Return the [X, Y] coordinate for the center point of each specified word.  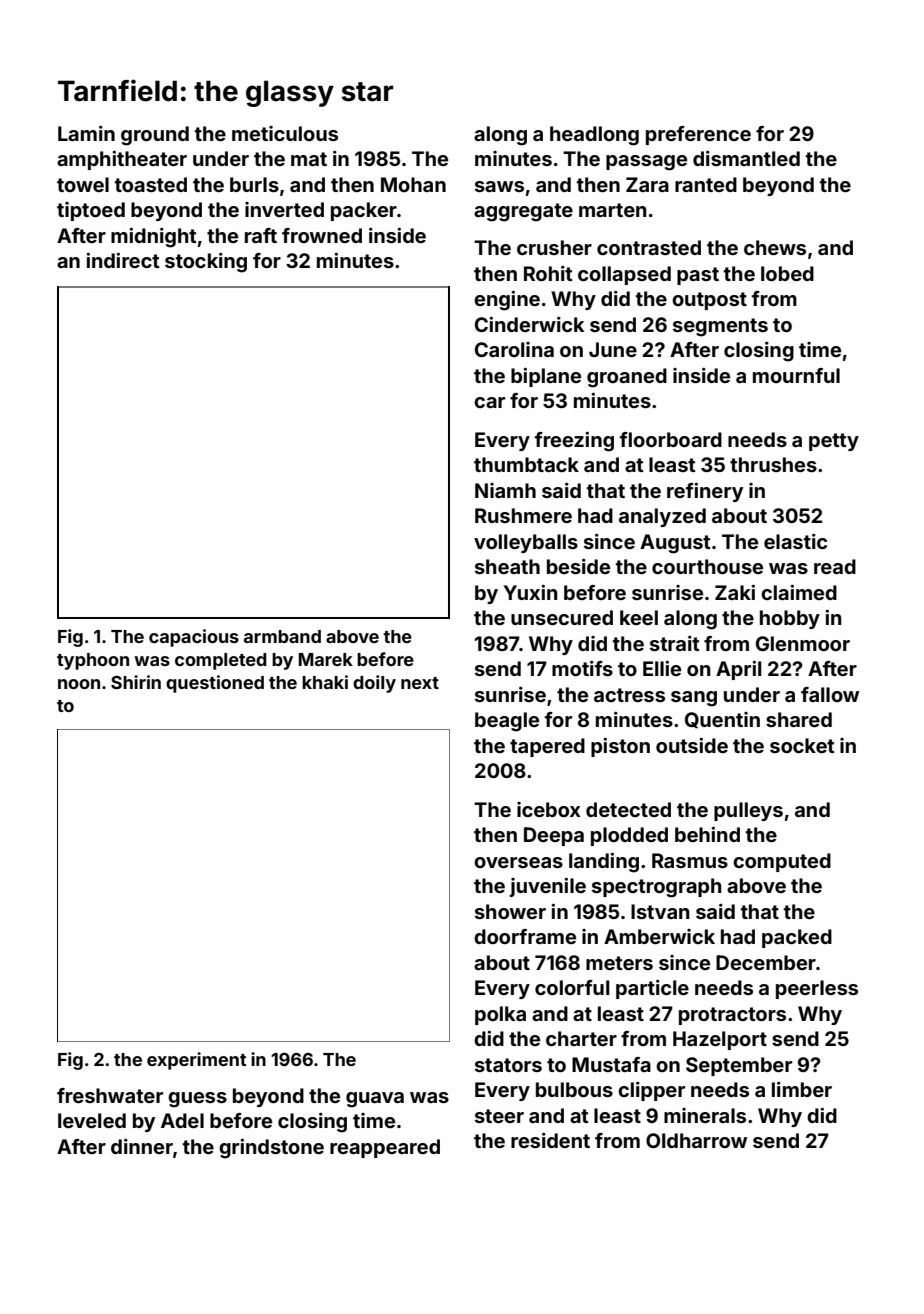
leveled [92, 1120]
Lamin [86, 133]
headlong [594, 136]
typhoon [93, 661]
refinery [705, 492]
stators [508, 1065]
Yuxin [531, 592]
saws [499, 186]
